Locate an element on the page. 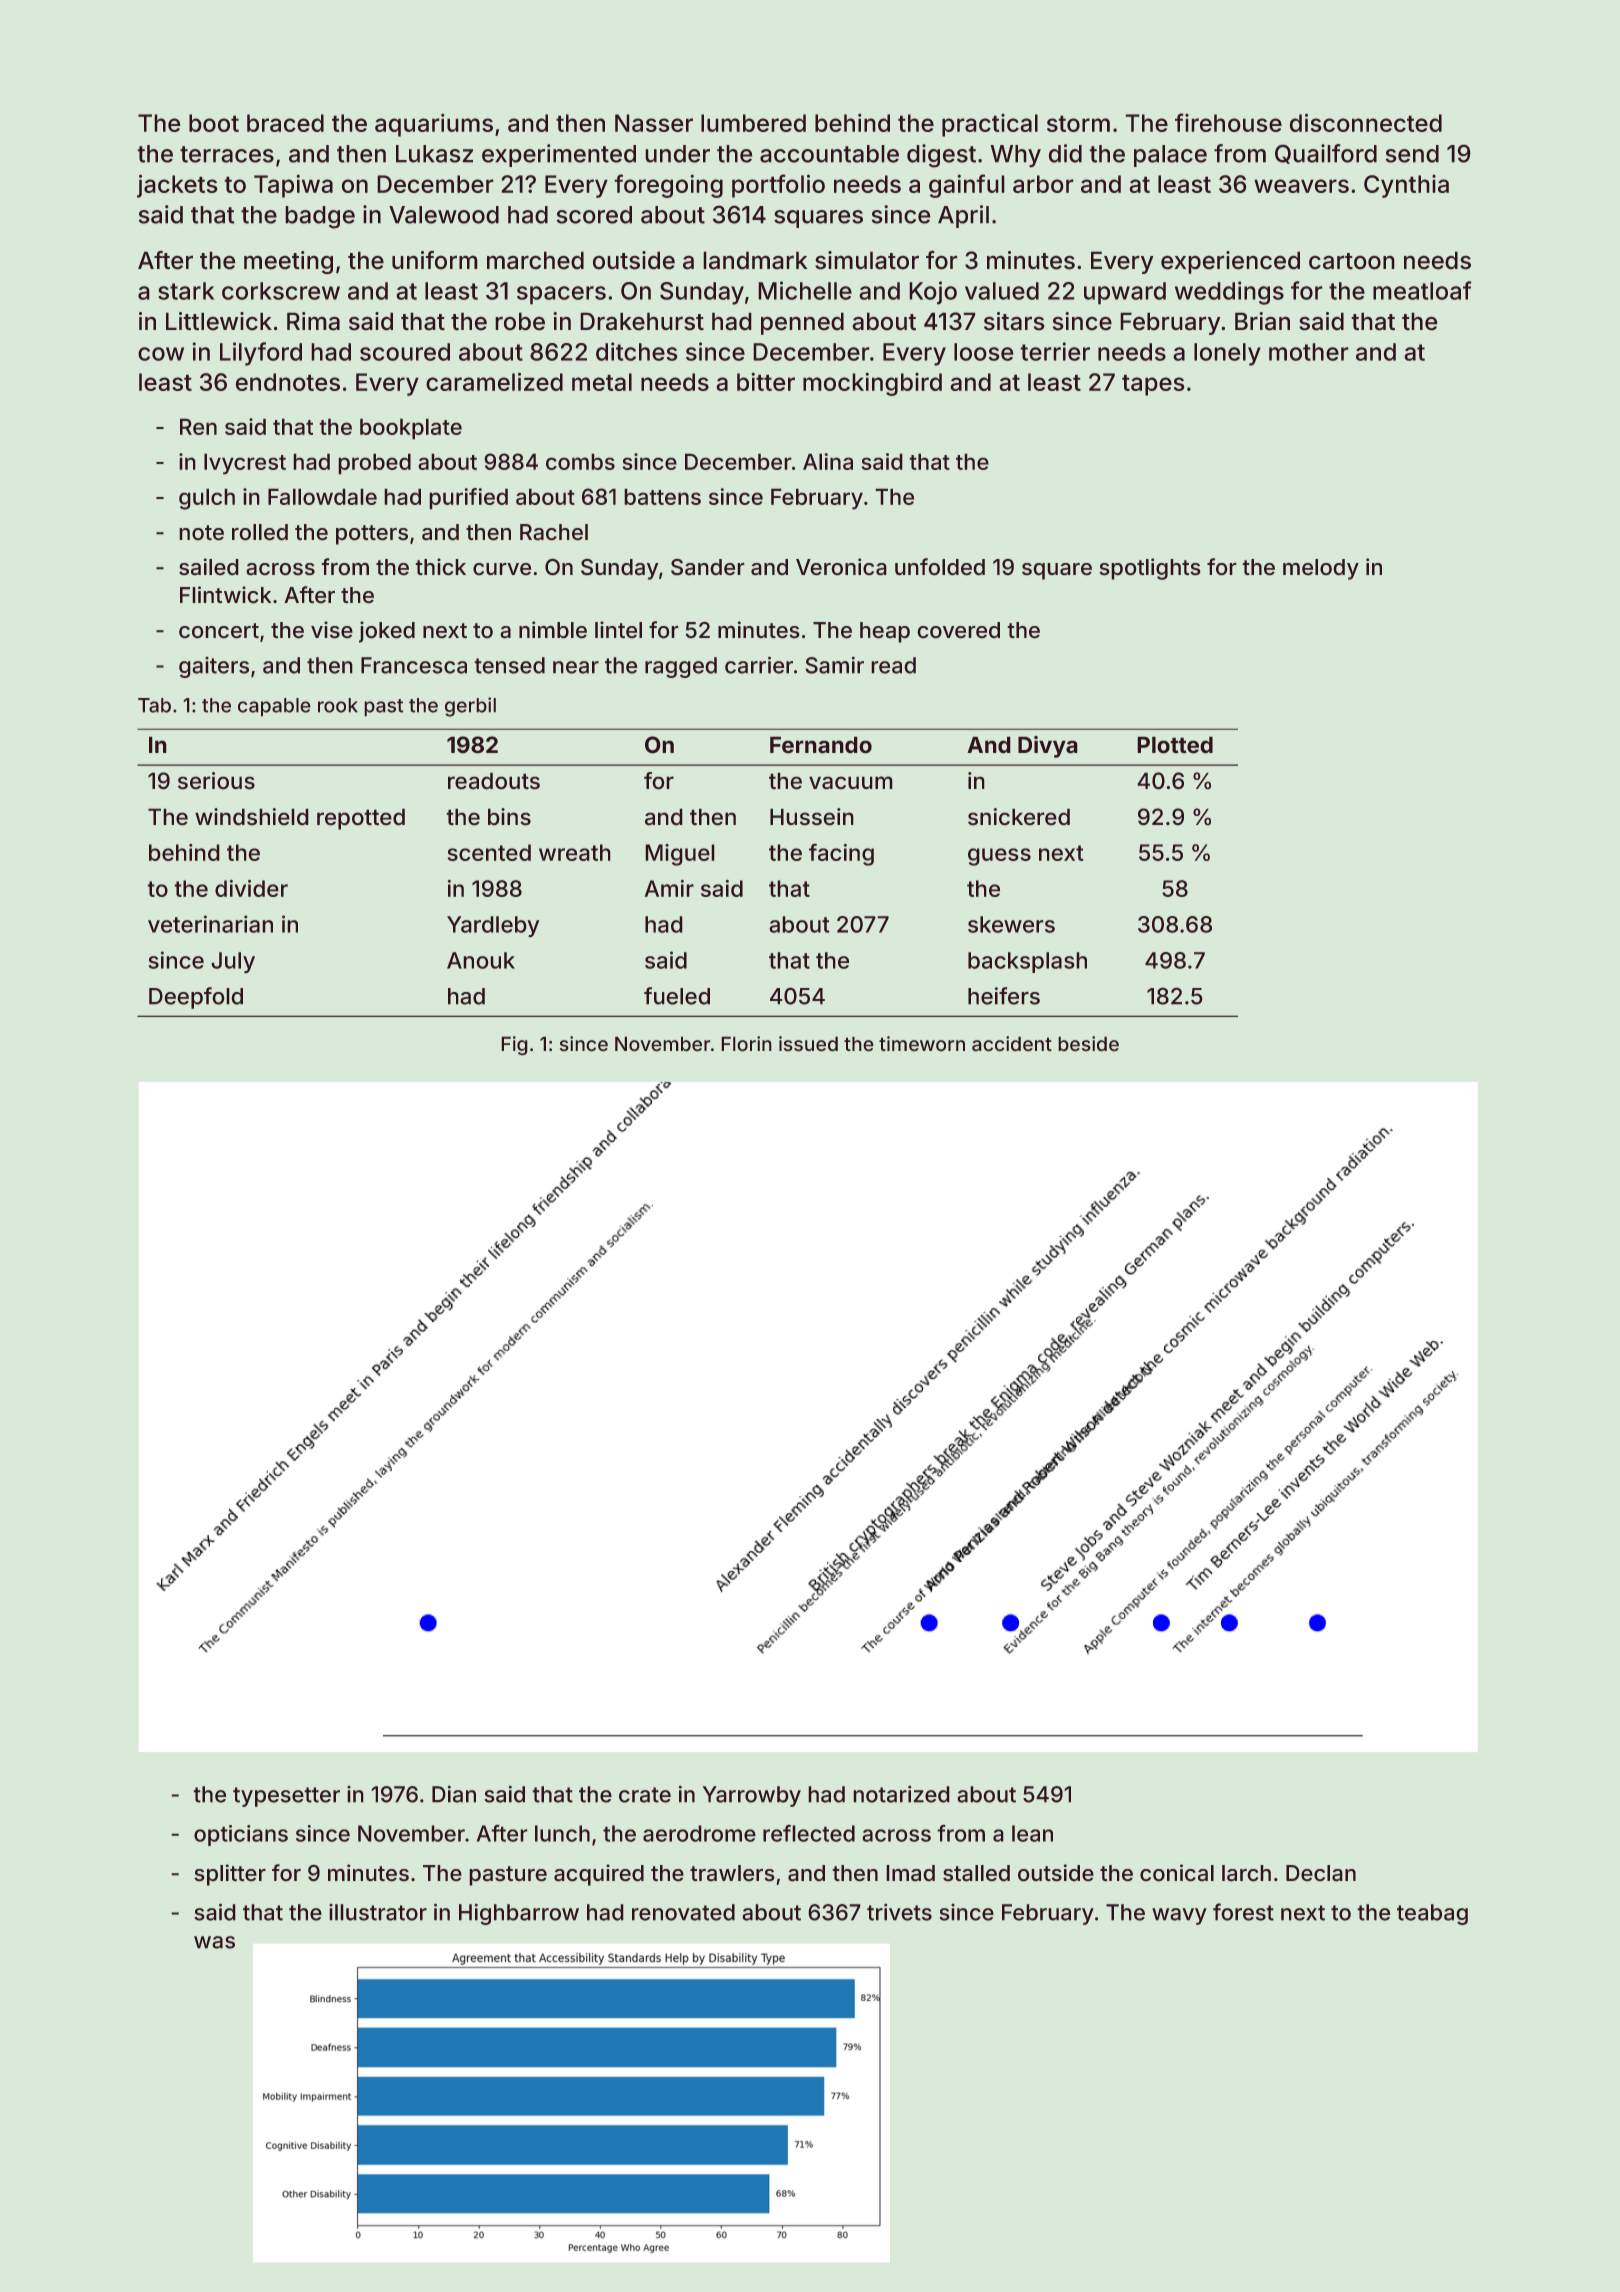 The image size is (1620, 2292). potters is located at coordinates (372, 535).
